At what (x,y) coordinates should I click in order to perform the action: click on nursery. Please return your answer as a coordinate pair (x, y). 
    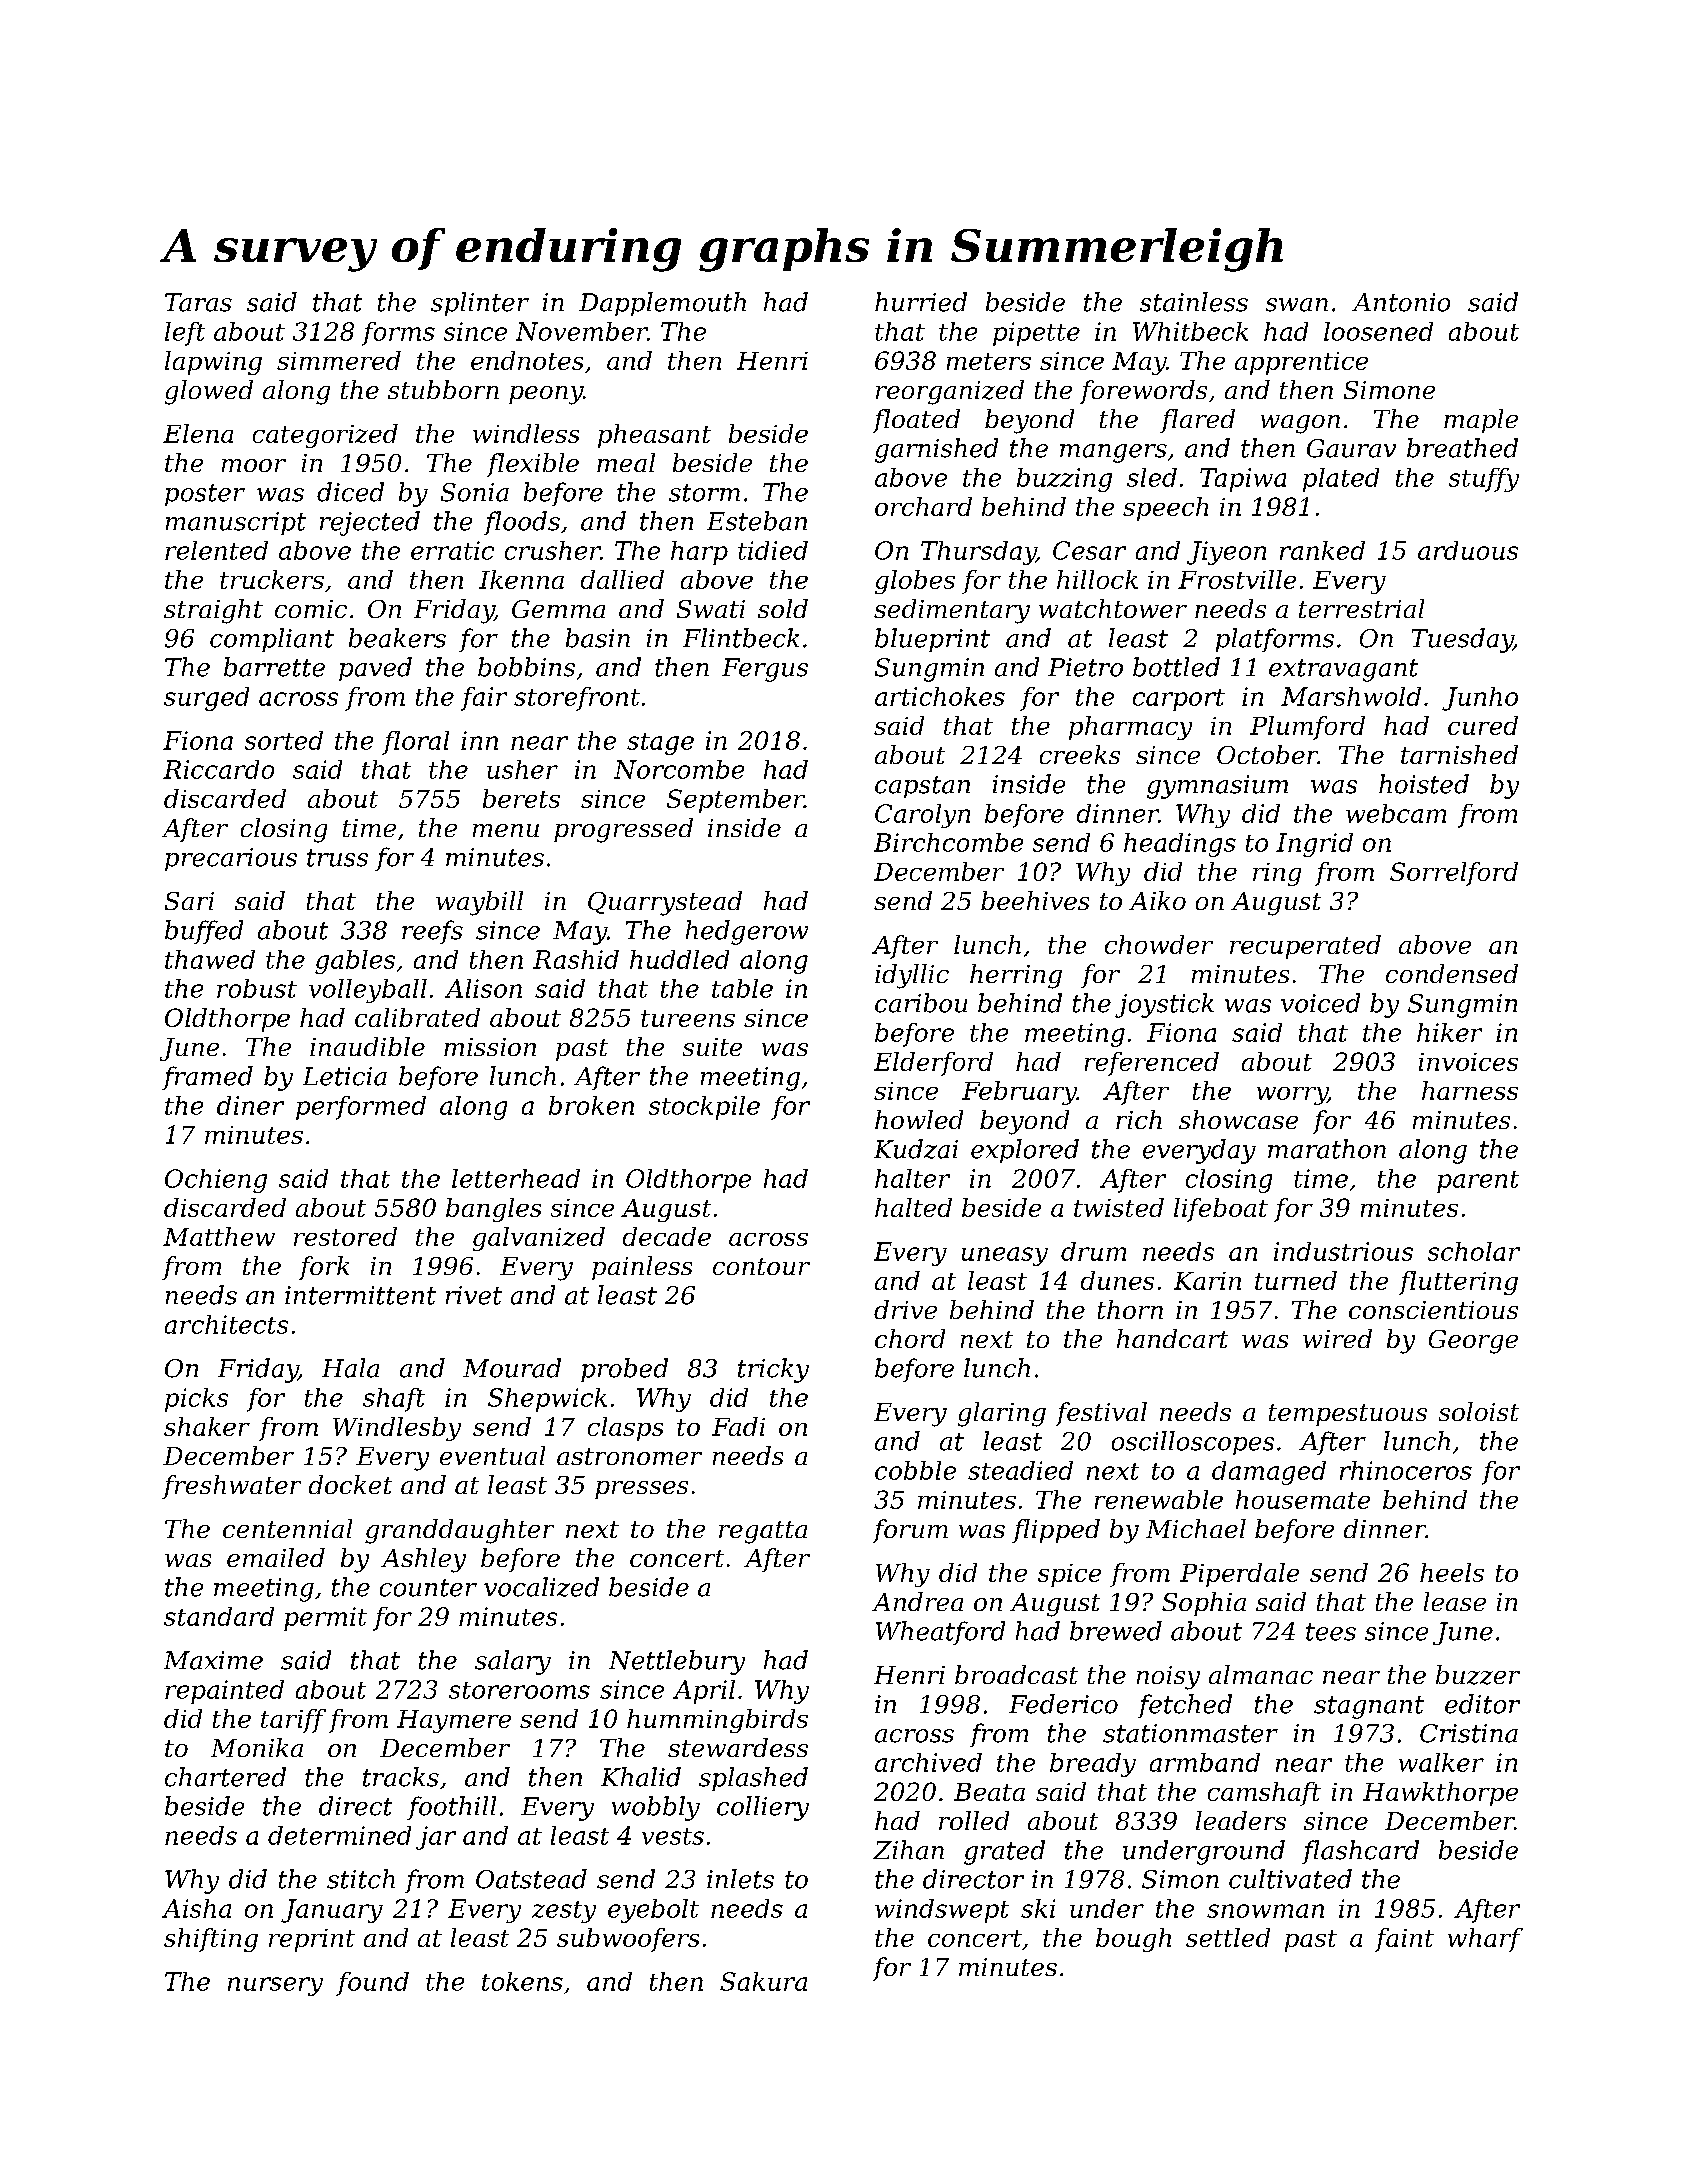
    Looking at the image, I should click on (275, 1986).
